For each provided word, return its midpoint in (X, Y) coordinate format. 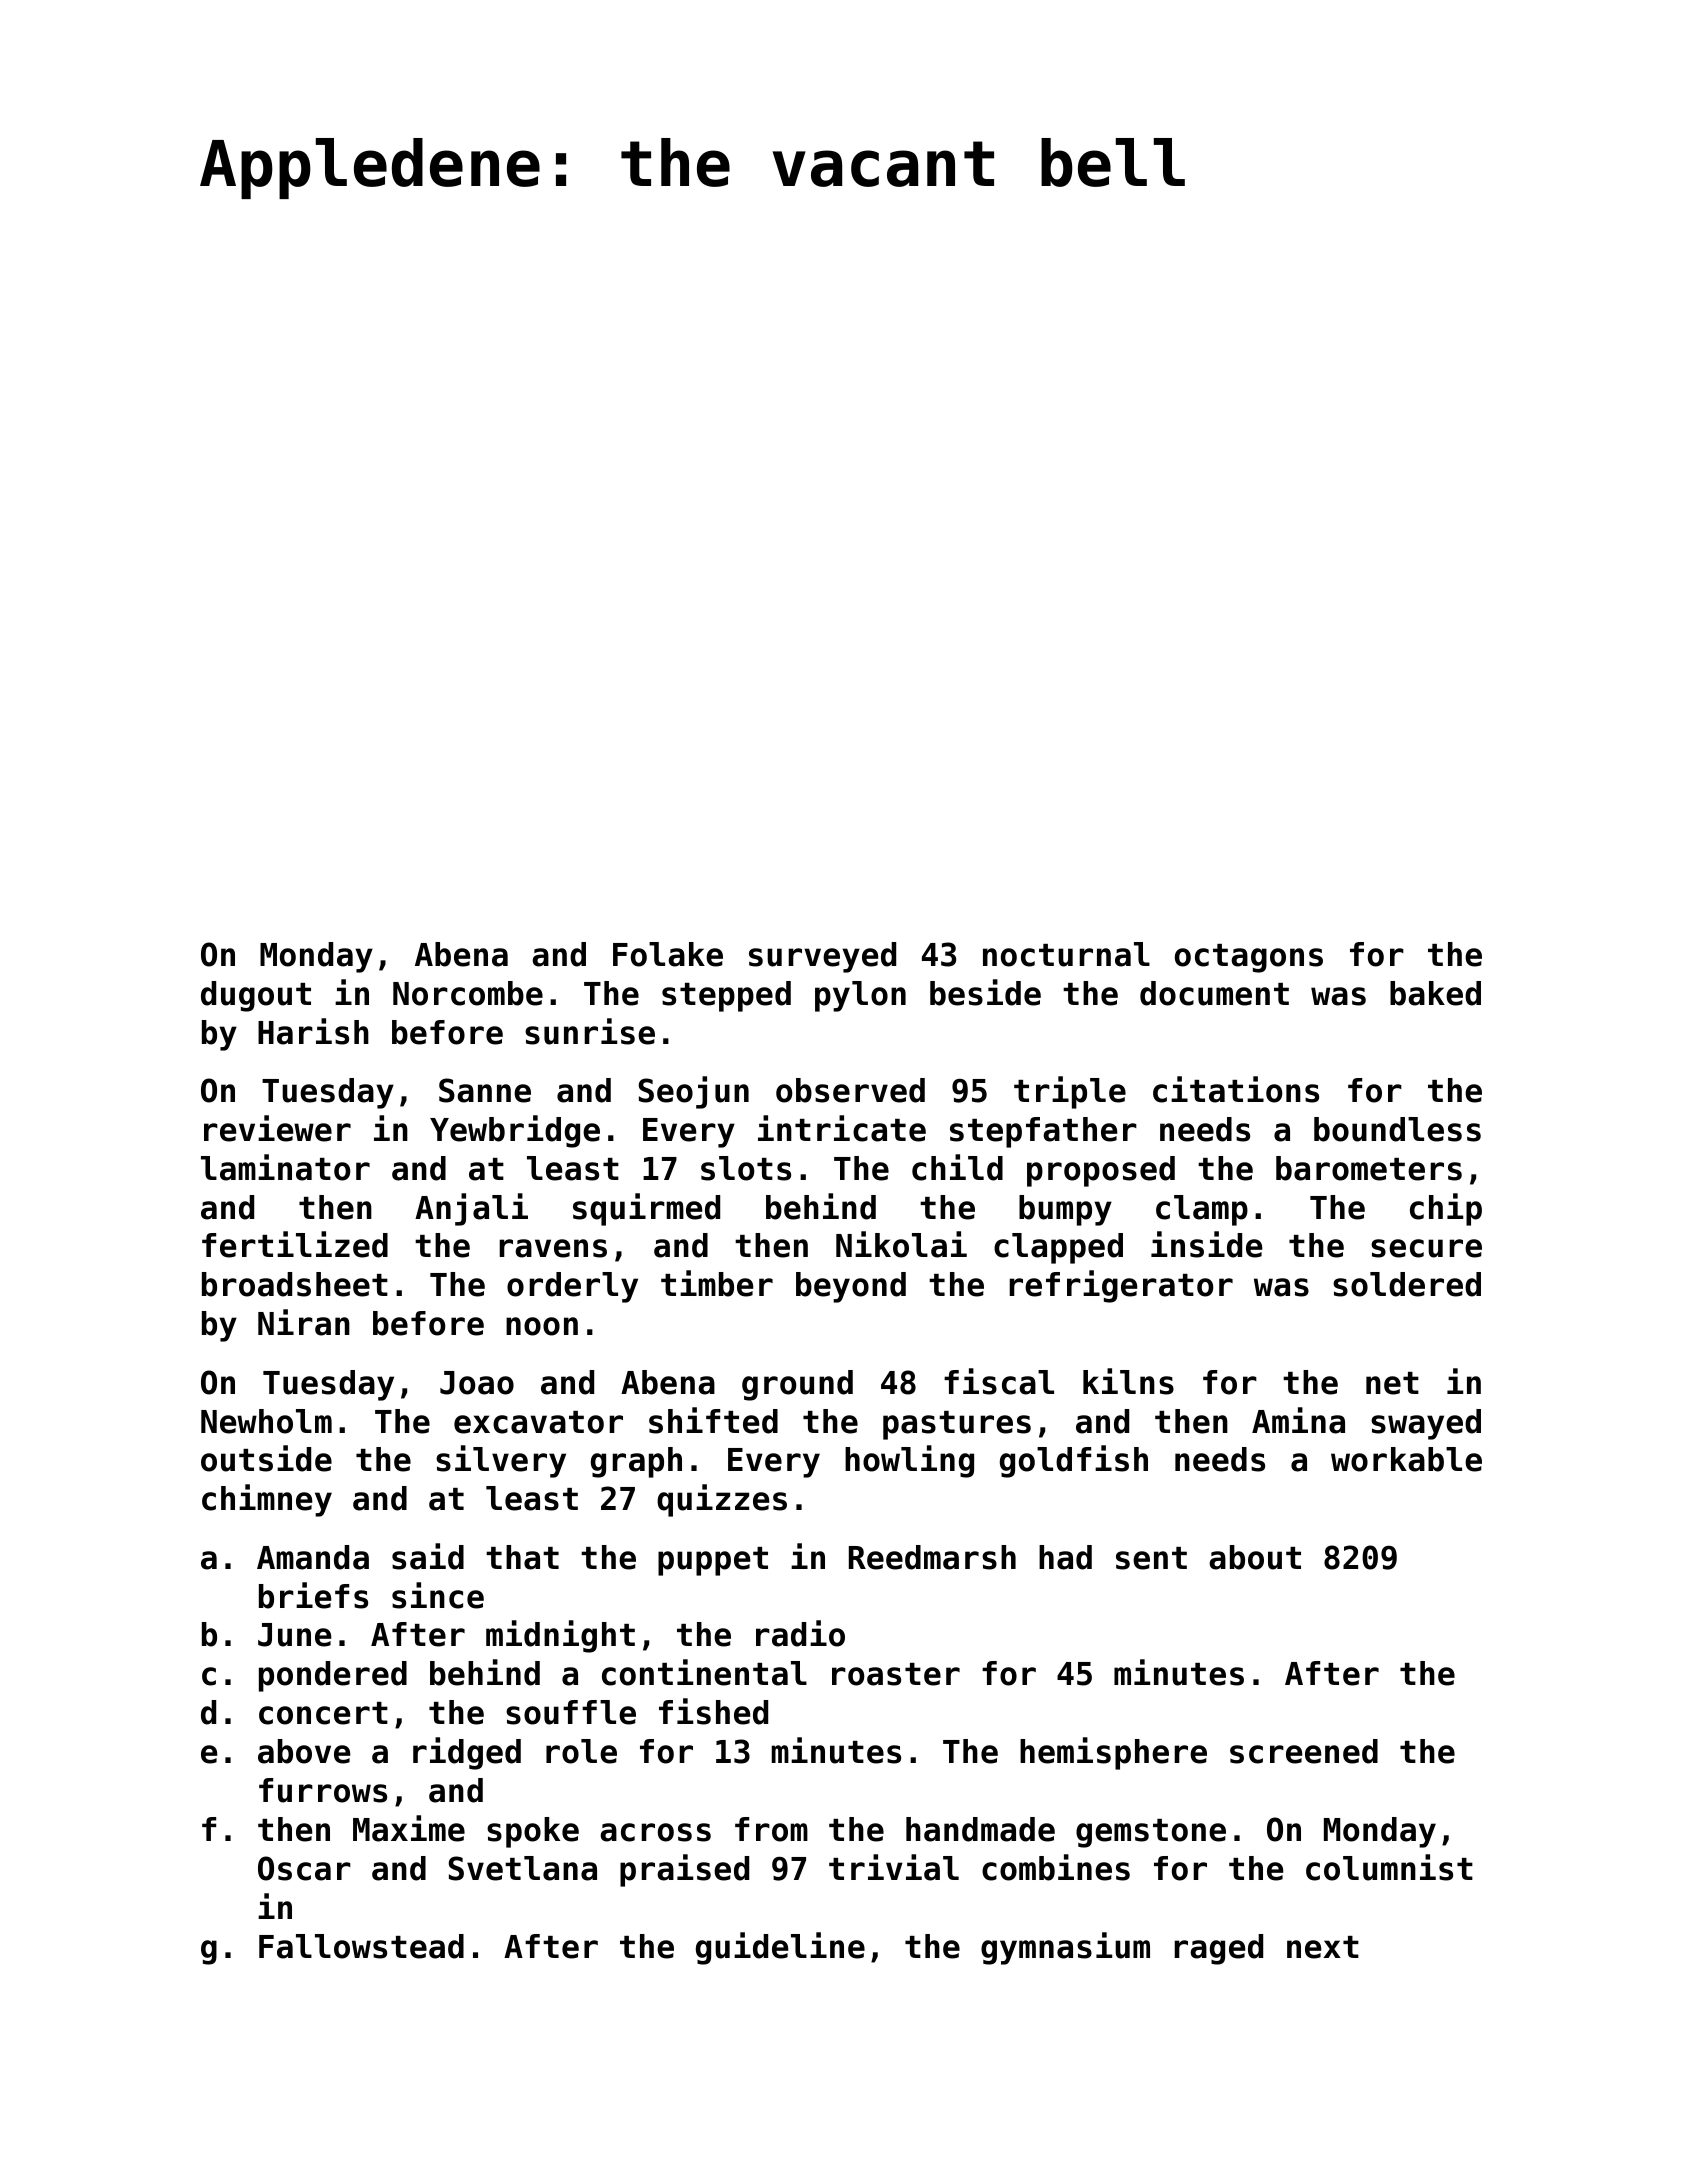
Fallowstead (361, 1946)
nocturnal (1066, 954)
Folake (668, 954)
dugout (256, 996)
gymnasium (1065, 1948)
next (1323, 1947)
